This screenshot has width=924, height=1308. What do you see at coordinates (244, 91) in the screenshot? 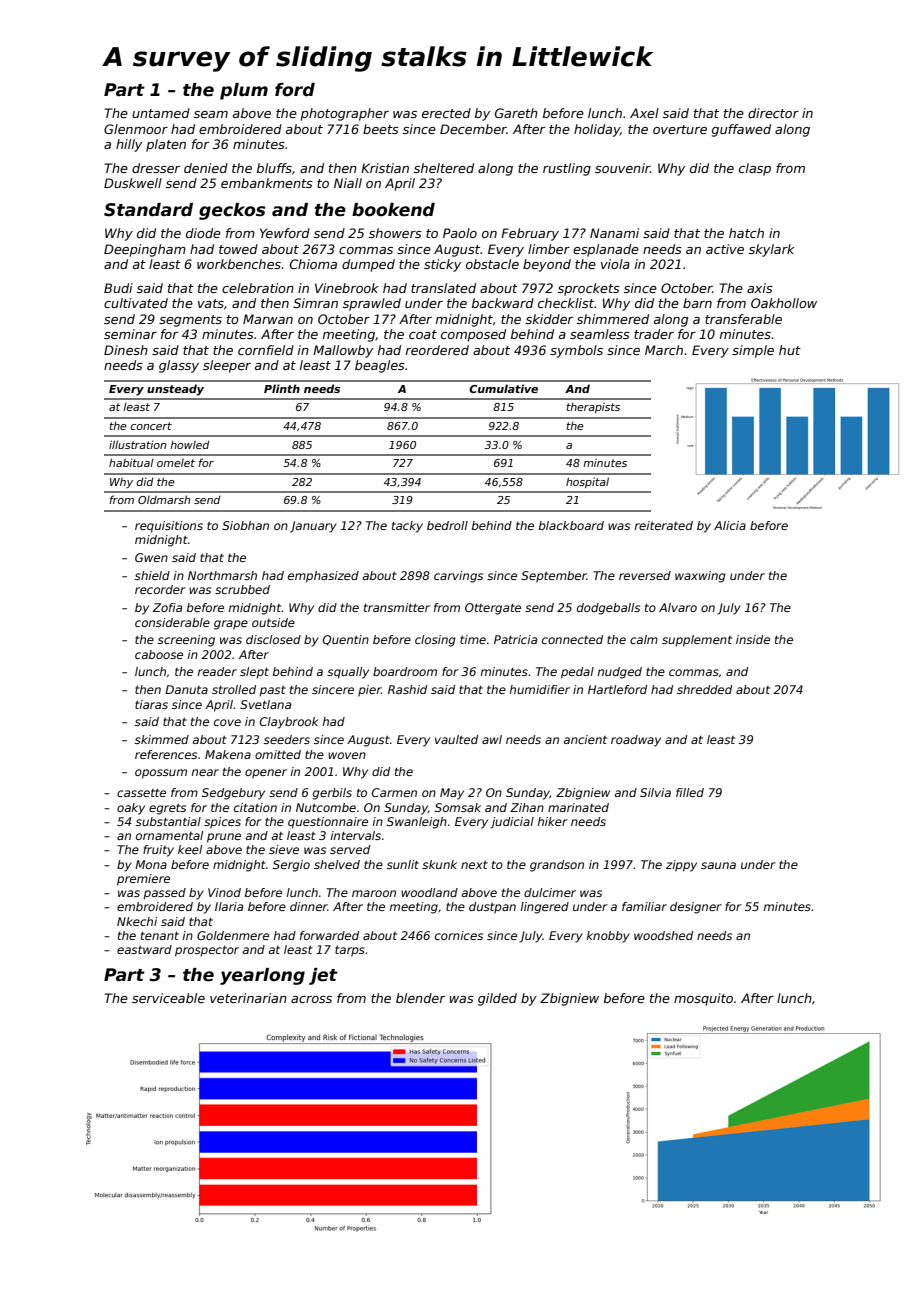
I see `plum` at bounding box center [244, 91].
